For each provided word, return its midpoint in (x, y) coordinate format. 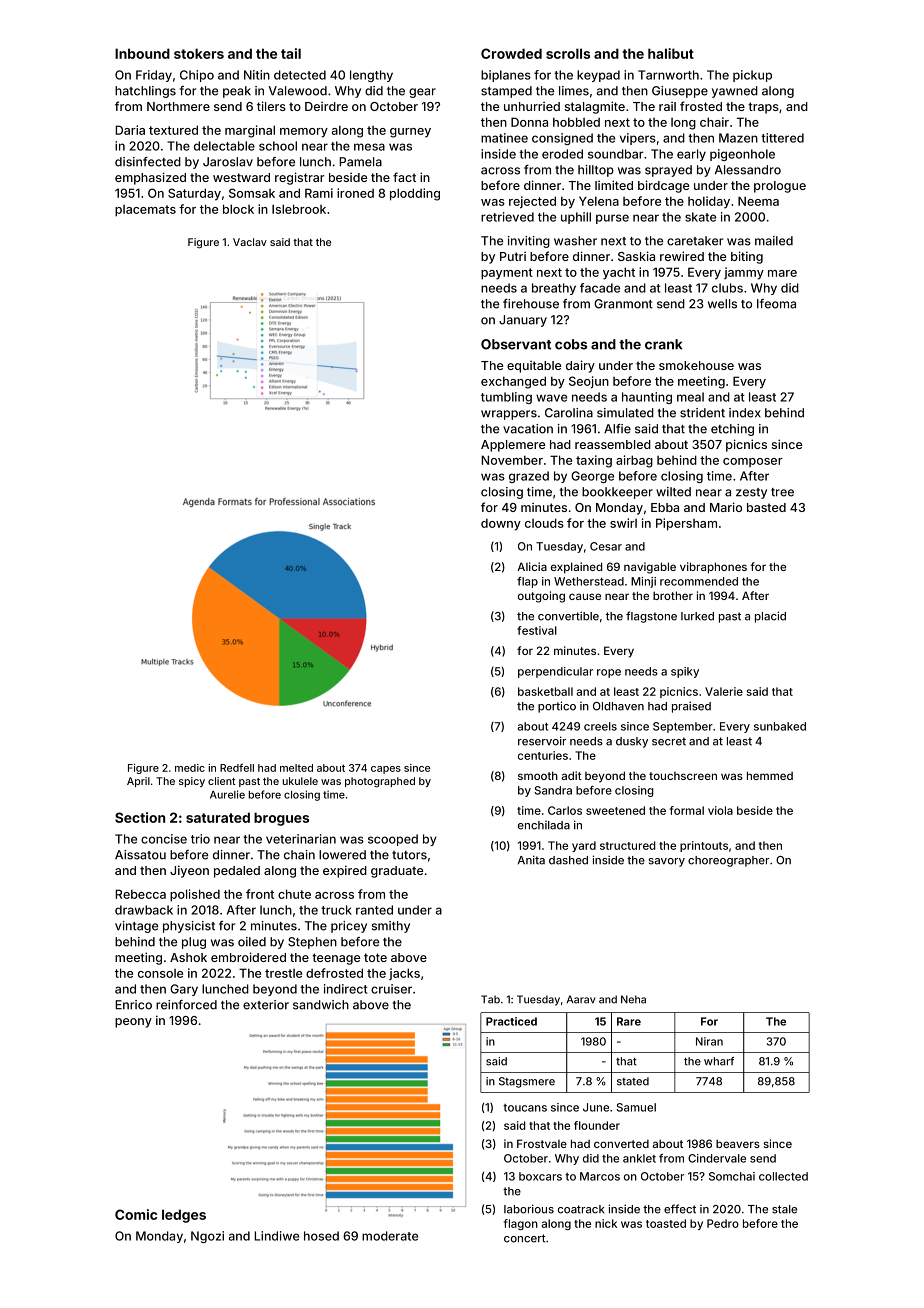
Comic (136, 1214)
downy (501, 525)
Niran (709, 1041)
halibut (671, 53)
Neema (758, 201)
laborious (529, 1209)
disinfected (148, 162)
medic (190, 768)
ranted (374, 910)
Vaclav (250, 242)
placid (770, 617)
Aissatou (140, 855)
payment (507, 274)
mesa (369, 147)
